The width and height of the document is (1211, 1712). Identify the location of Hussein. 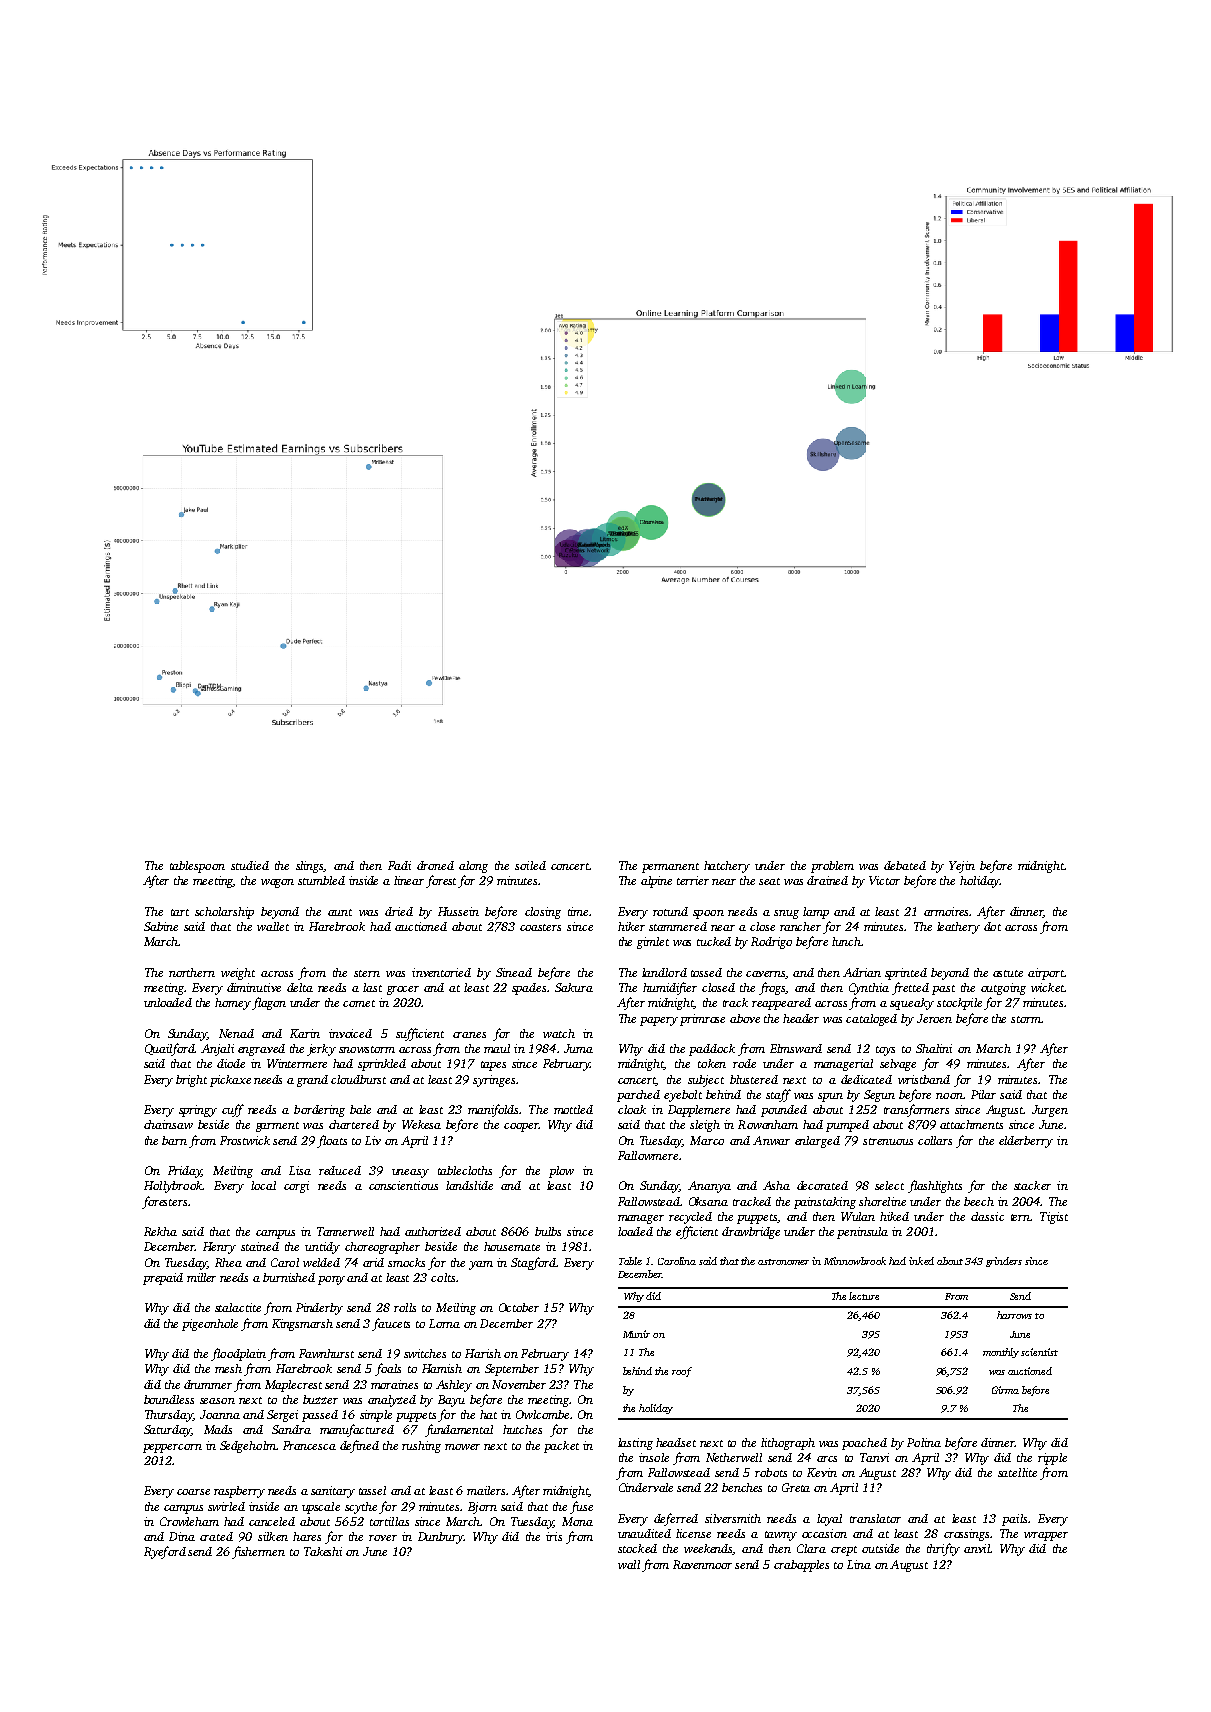
(458, 911).
